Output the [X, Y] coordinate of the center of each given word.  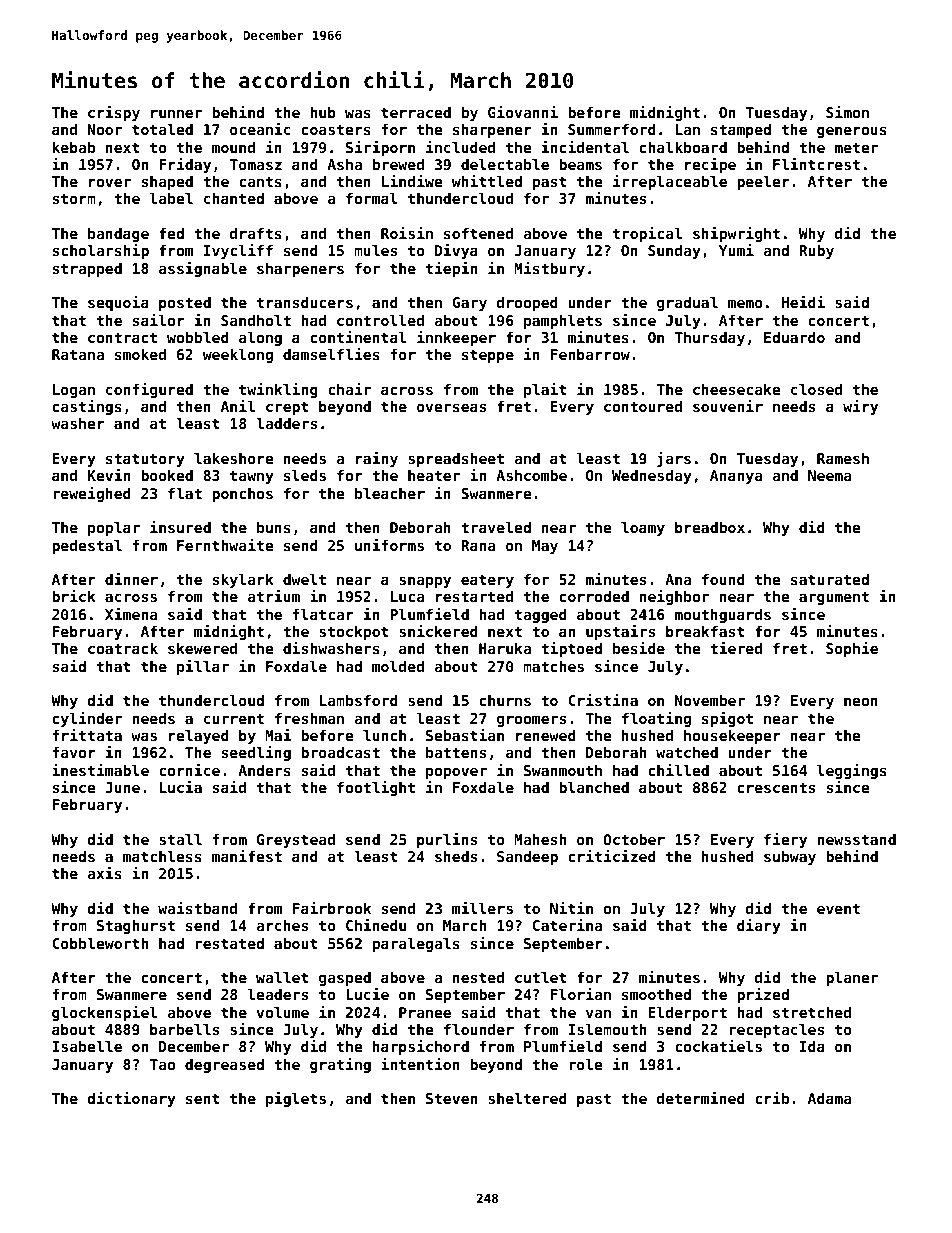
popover [456, 773]
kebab [74, 147]
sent [203, 1098]
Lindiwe [412, 181]
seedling [256, 753]
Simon [847, 112]
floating [656, 719]
